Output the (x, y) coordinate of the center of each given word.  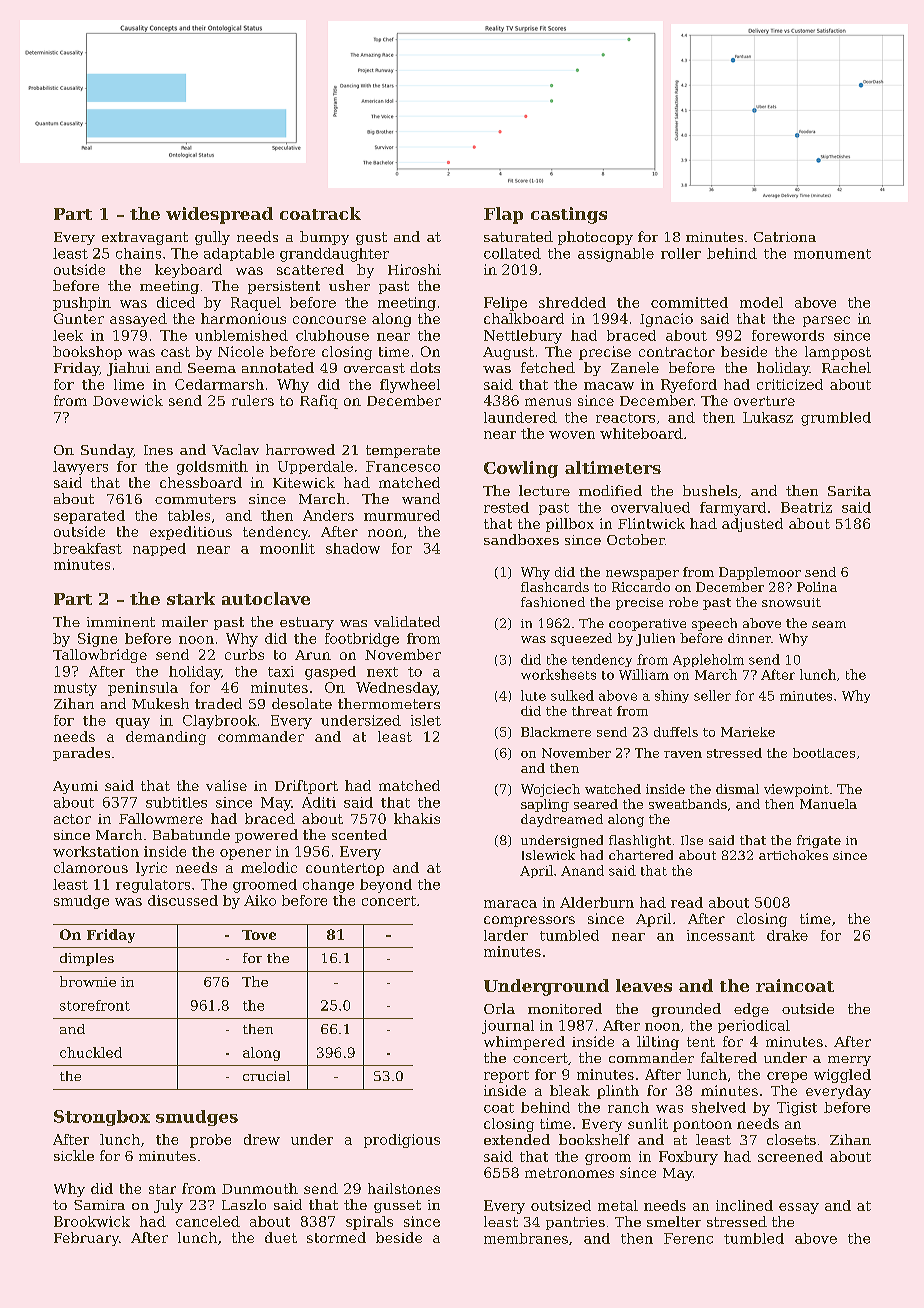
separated (89, 517)
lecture (544, 490)
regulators (153, 886)
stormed (336, 1237)
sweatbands (688, 804)
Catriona (785, 237)
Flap (503, 215)
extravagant (145, 238)
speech (714, 624)
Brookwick (92, 1221)
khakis (417, 818)
